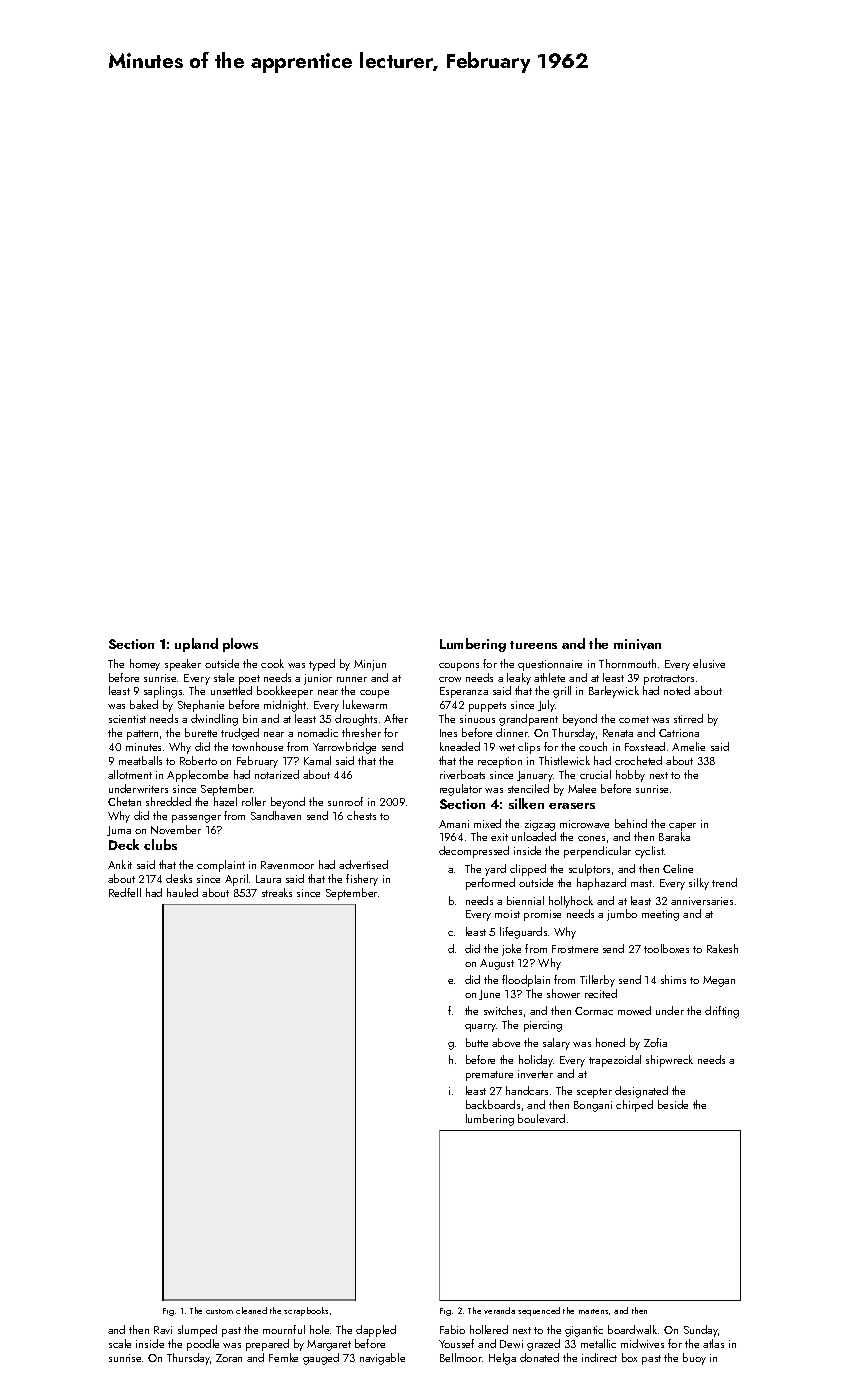 This image has width=849, height=1400. I want to click on toolboxes, so click(666, 948).
